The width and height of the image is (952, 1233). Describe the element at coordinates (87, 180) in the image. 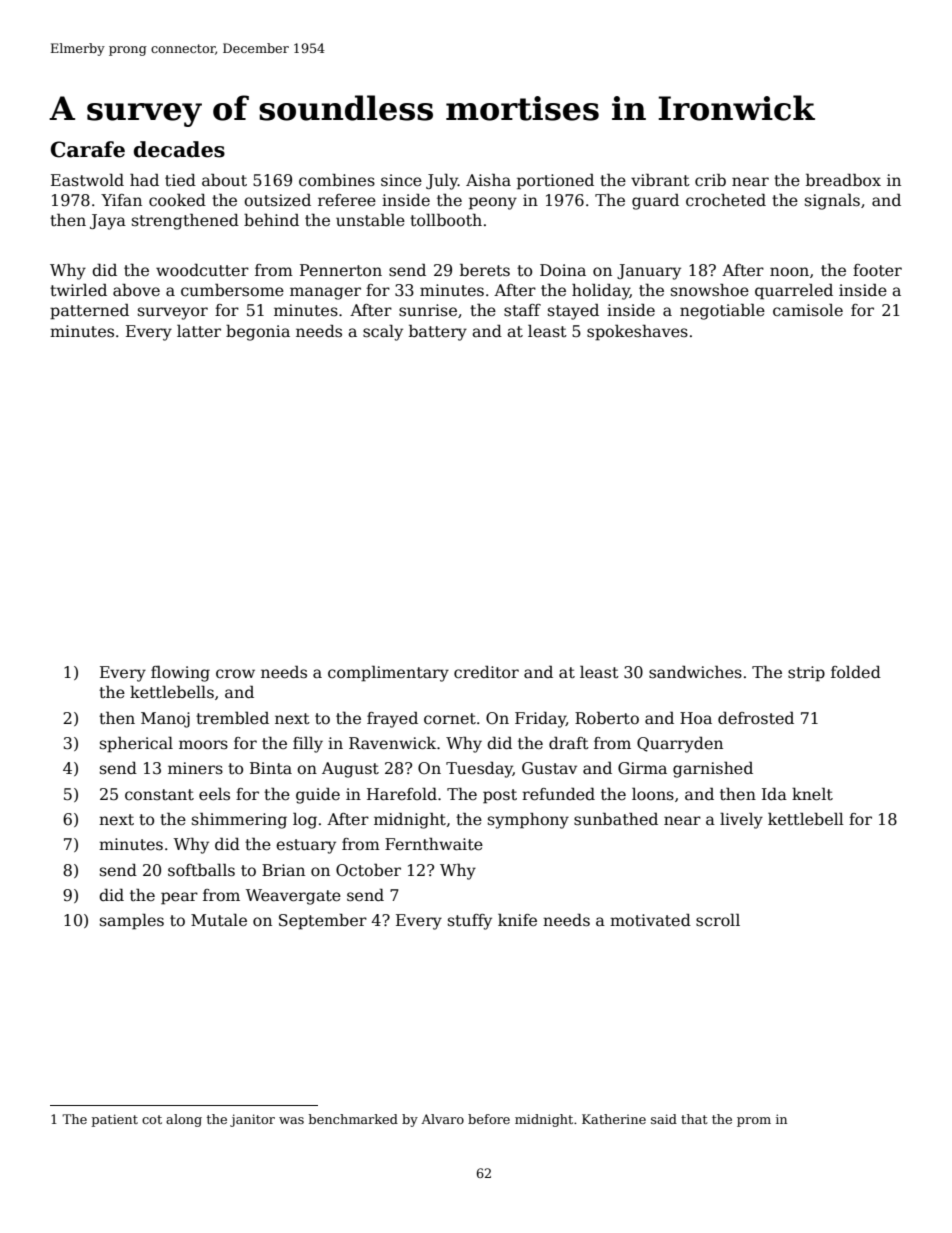

I see `Eastwold` at that location.
